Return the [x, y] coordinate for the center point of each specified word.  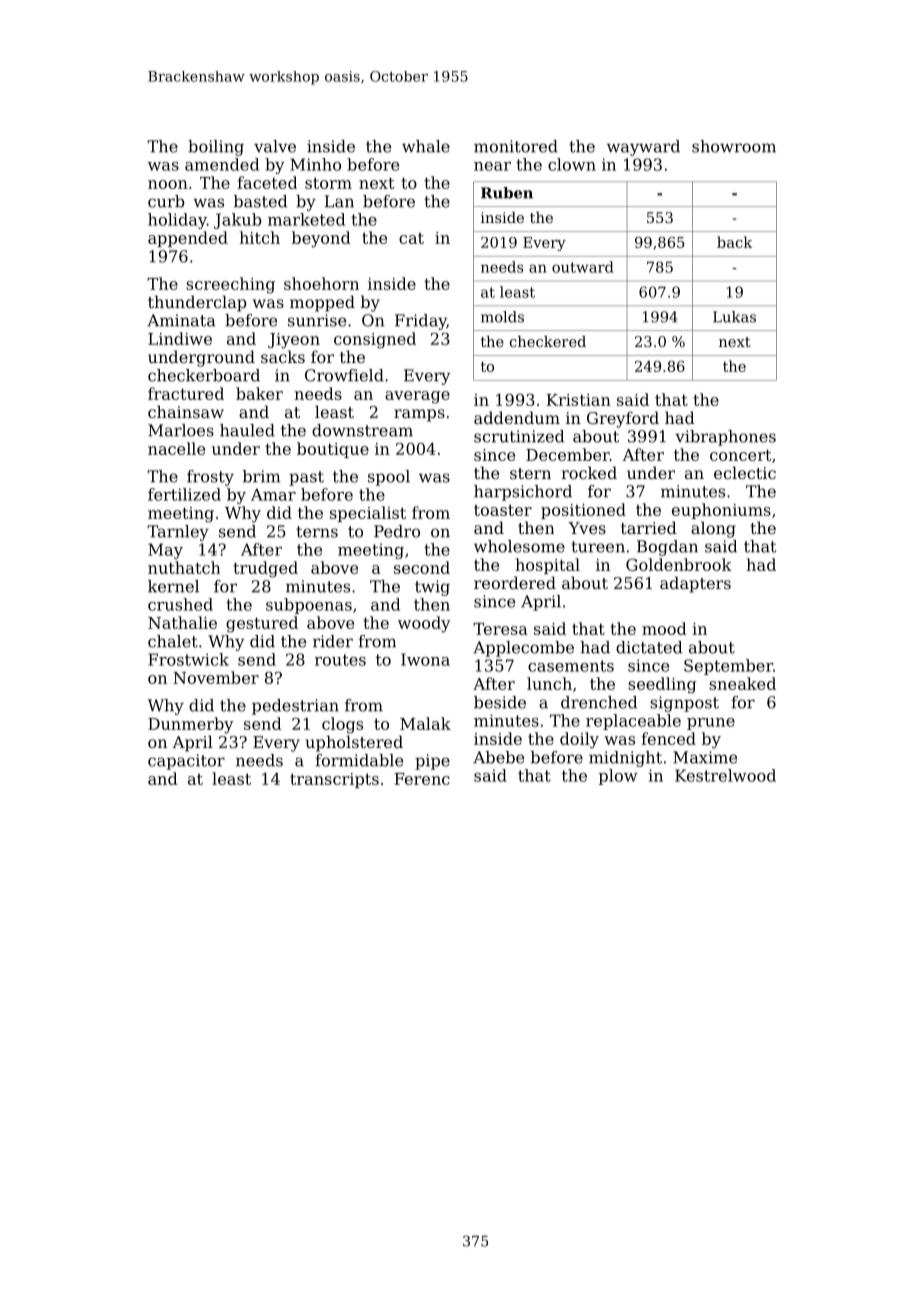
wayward [643, 148]
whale [426, 146]
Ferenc [422, 779]
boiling [216, 148]
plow [618, 777]
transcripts [334, 780]
